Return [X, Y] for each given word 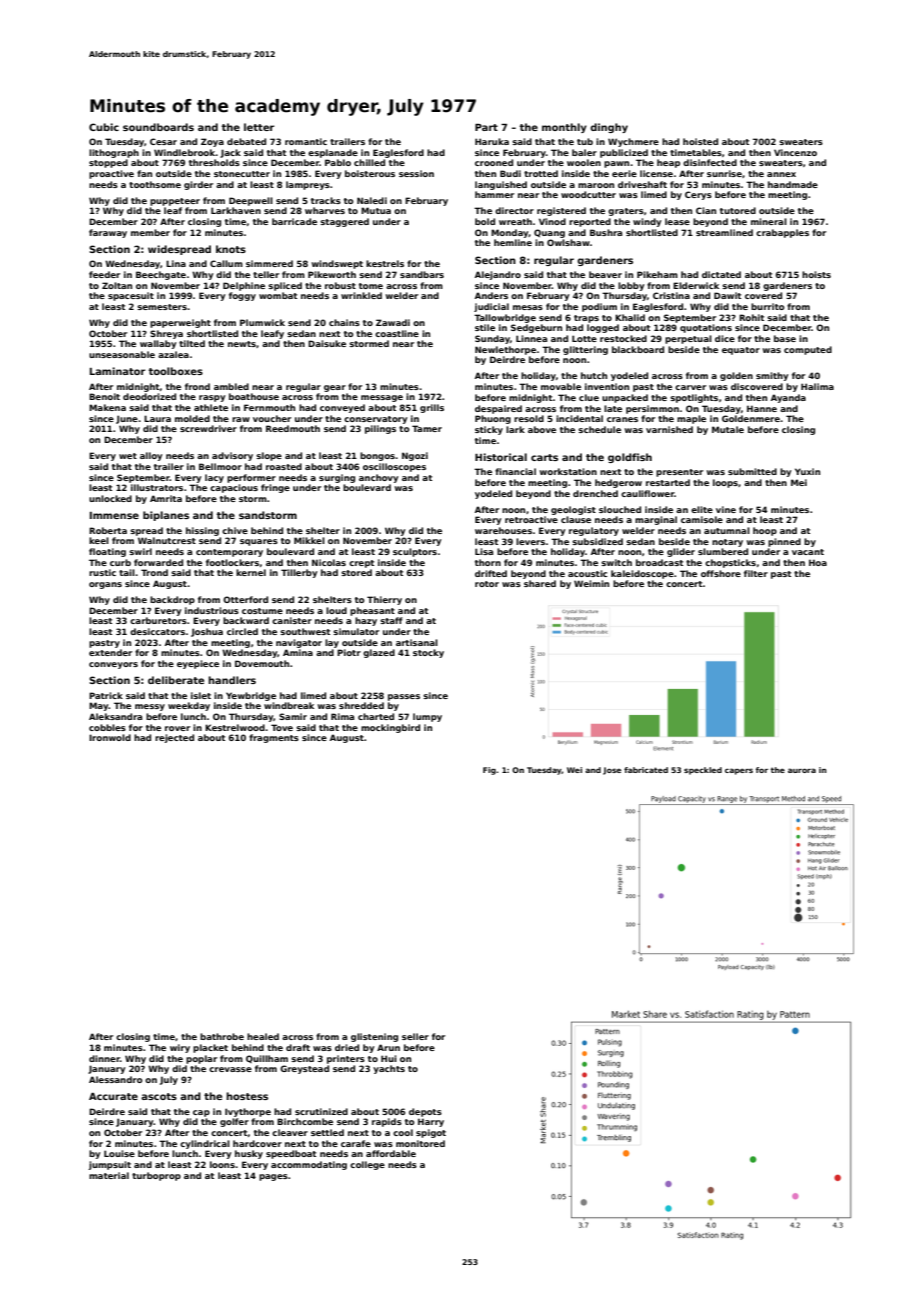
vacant [808, 552]
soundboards [158, 127]
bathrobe [222, 1036]
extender [110, 652]
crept [361, 564]
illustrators [157, 487]
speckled [703, 771]
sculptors [415, 552]
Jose [612, 771]
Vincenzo [795, 152]
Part [486, 127]
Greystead [304, 1069]
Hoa [818, 562]
